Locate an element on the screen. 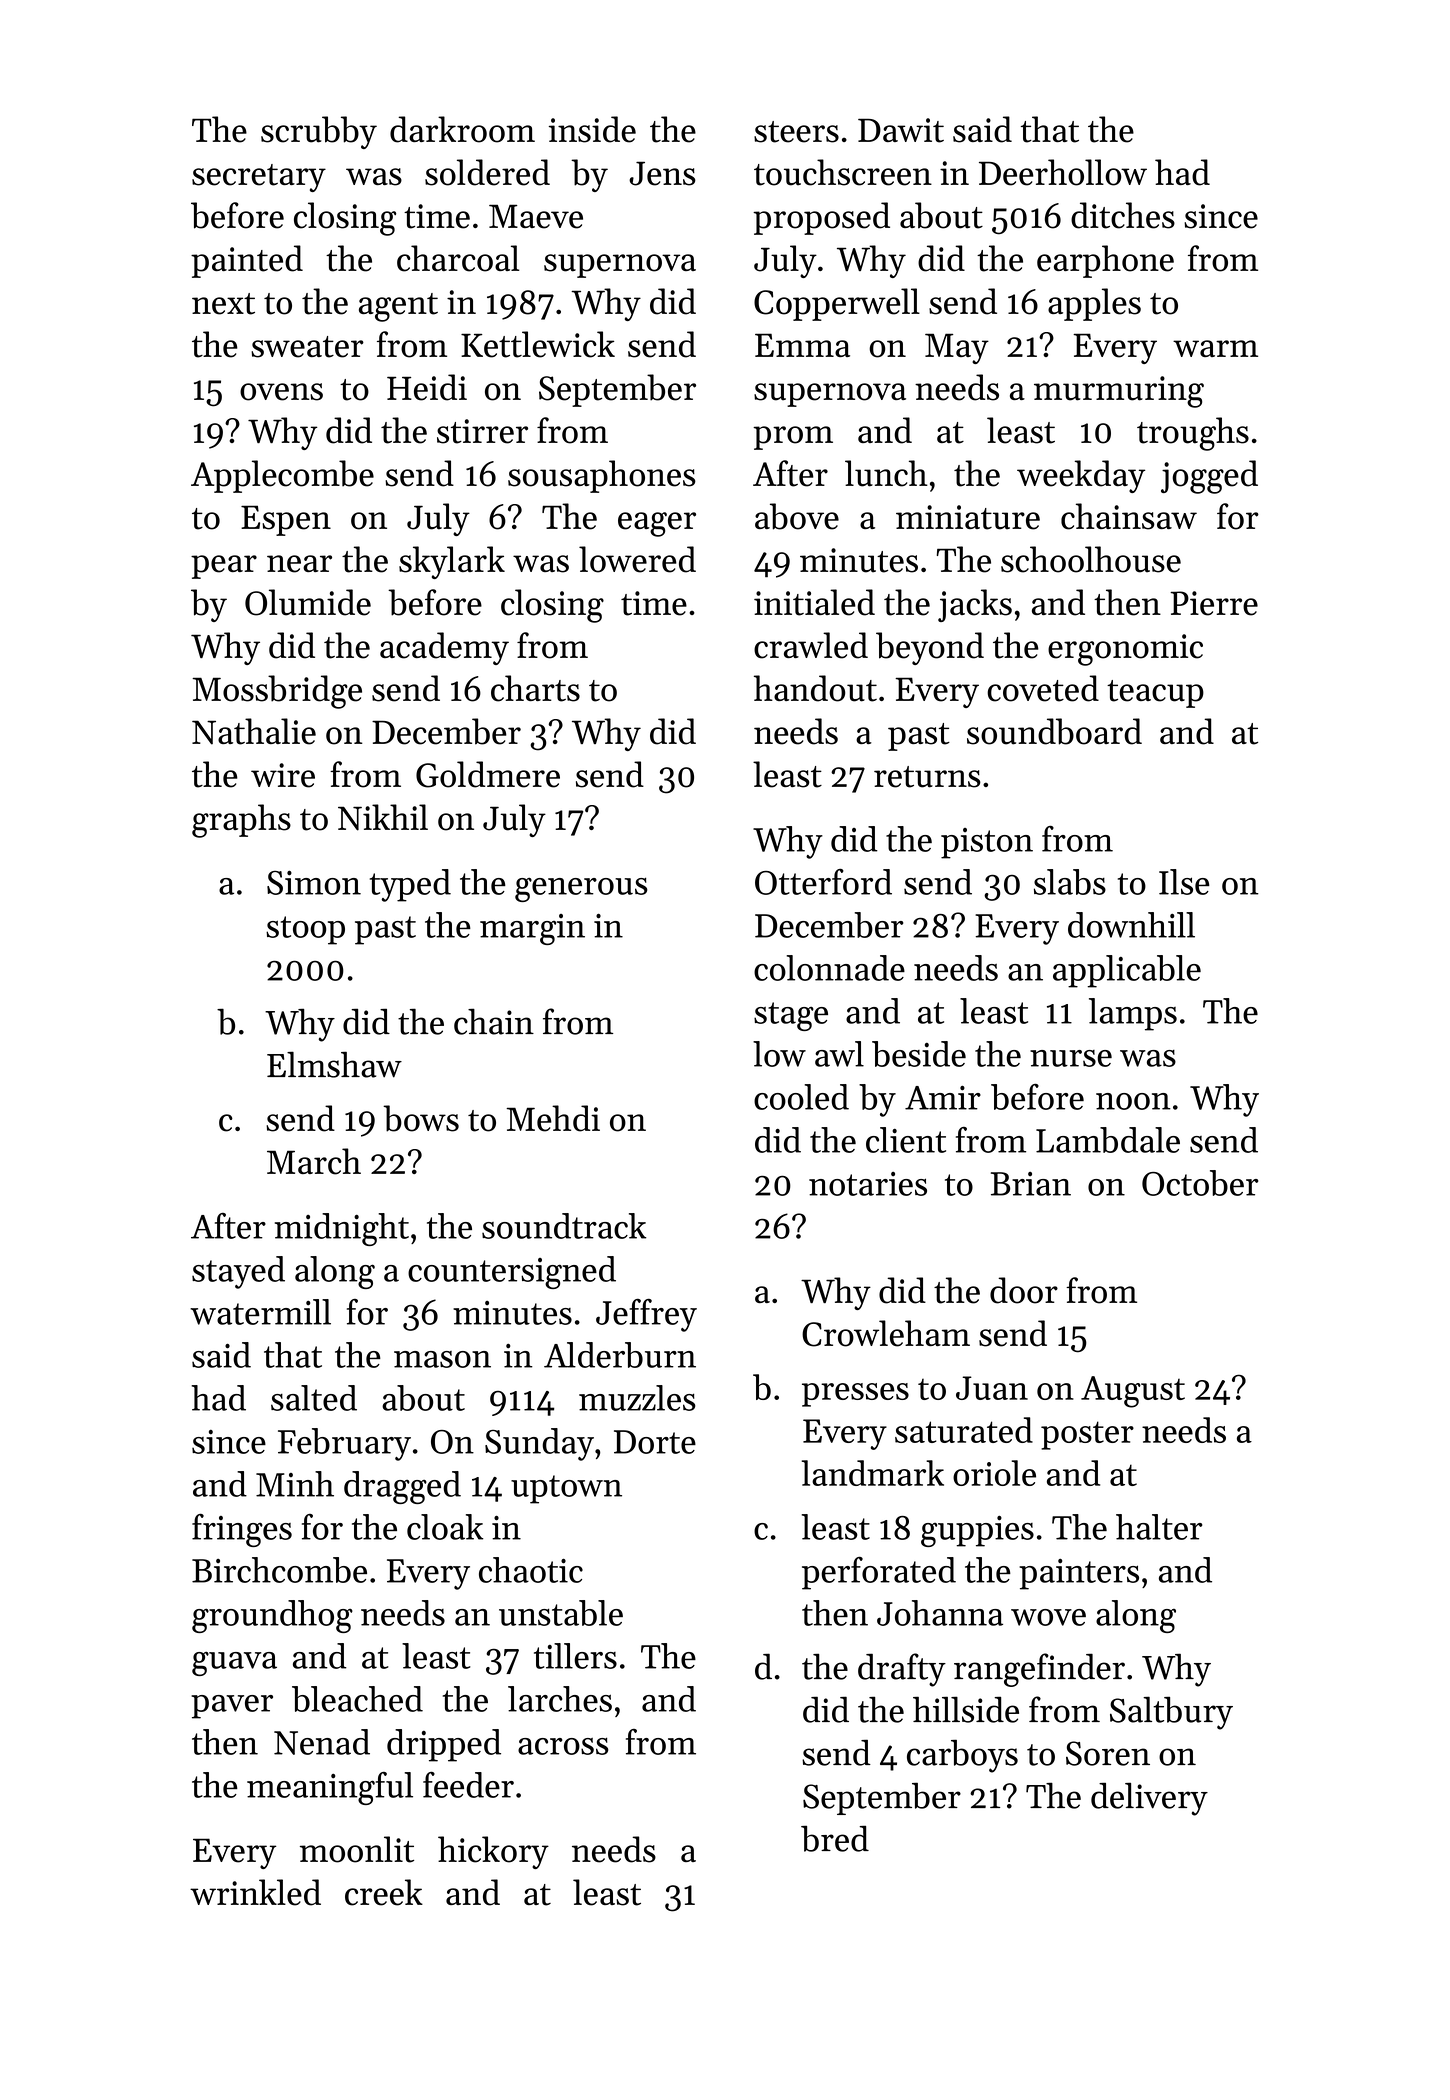  uptown is located at coordinates (566, 1489).
